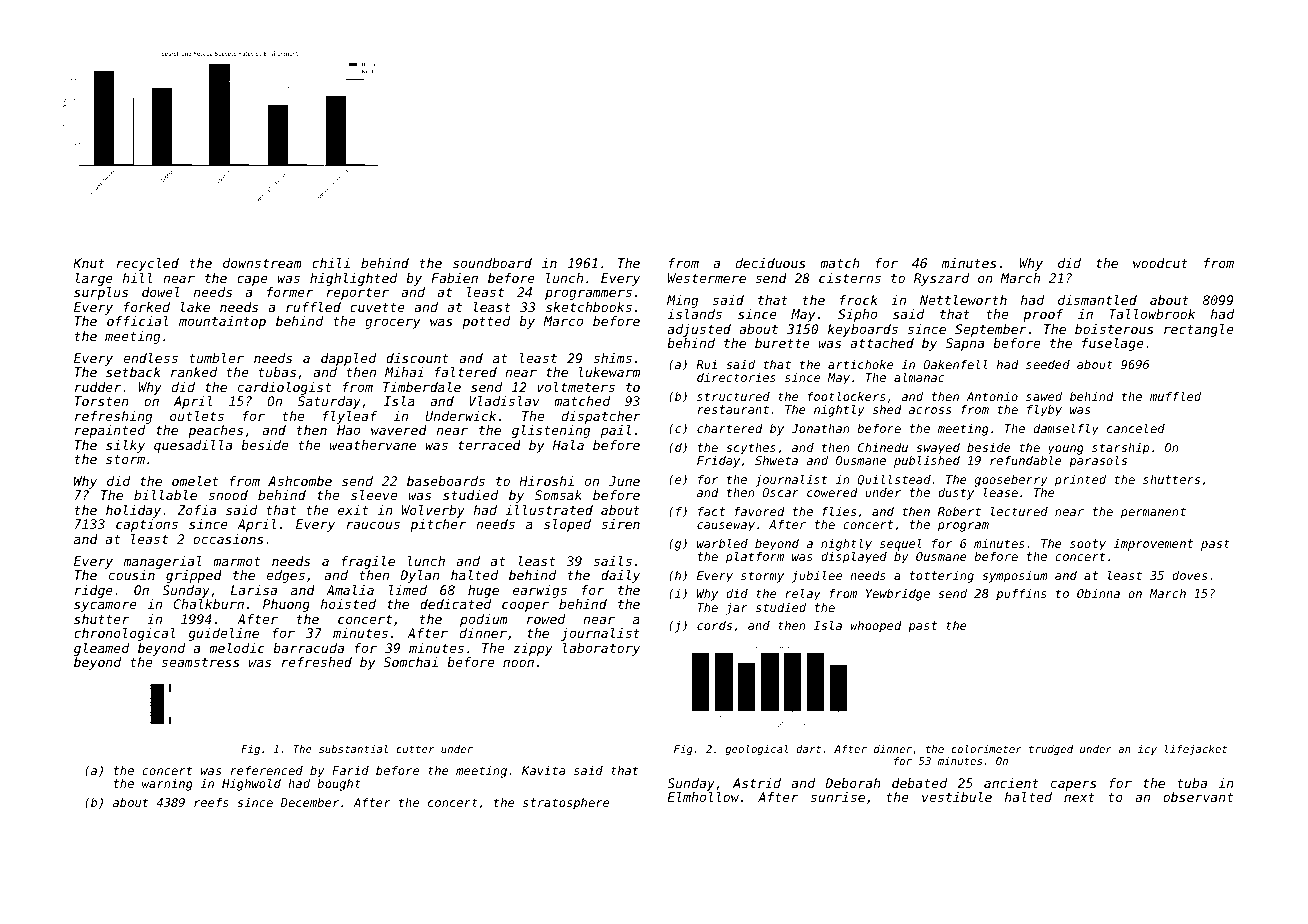  What do you see at coordinates (963, 300) in the screenshot?
I see `Nettleworth` at bounding box center [963, 300].
